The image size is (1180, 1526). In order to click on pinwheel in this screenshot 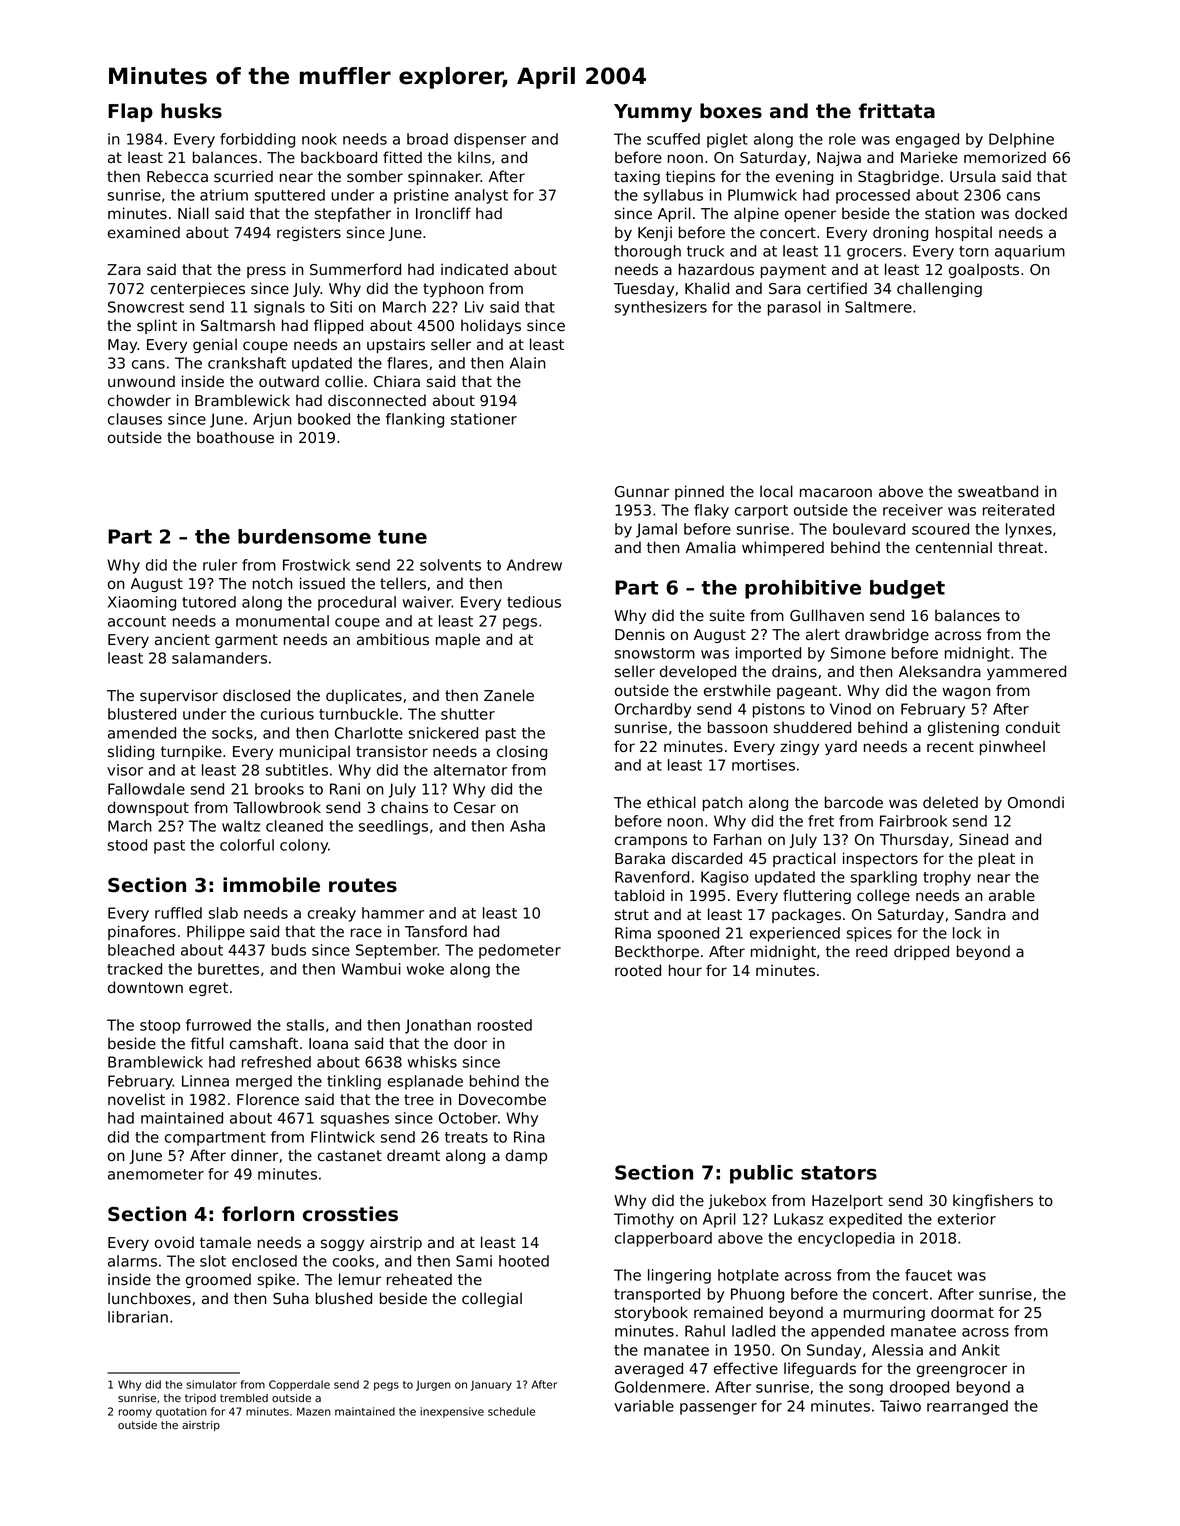, I will do `click(1012, 747)`.
